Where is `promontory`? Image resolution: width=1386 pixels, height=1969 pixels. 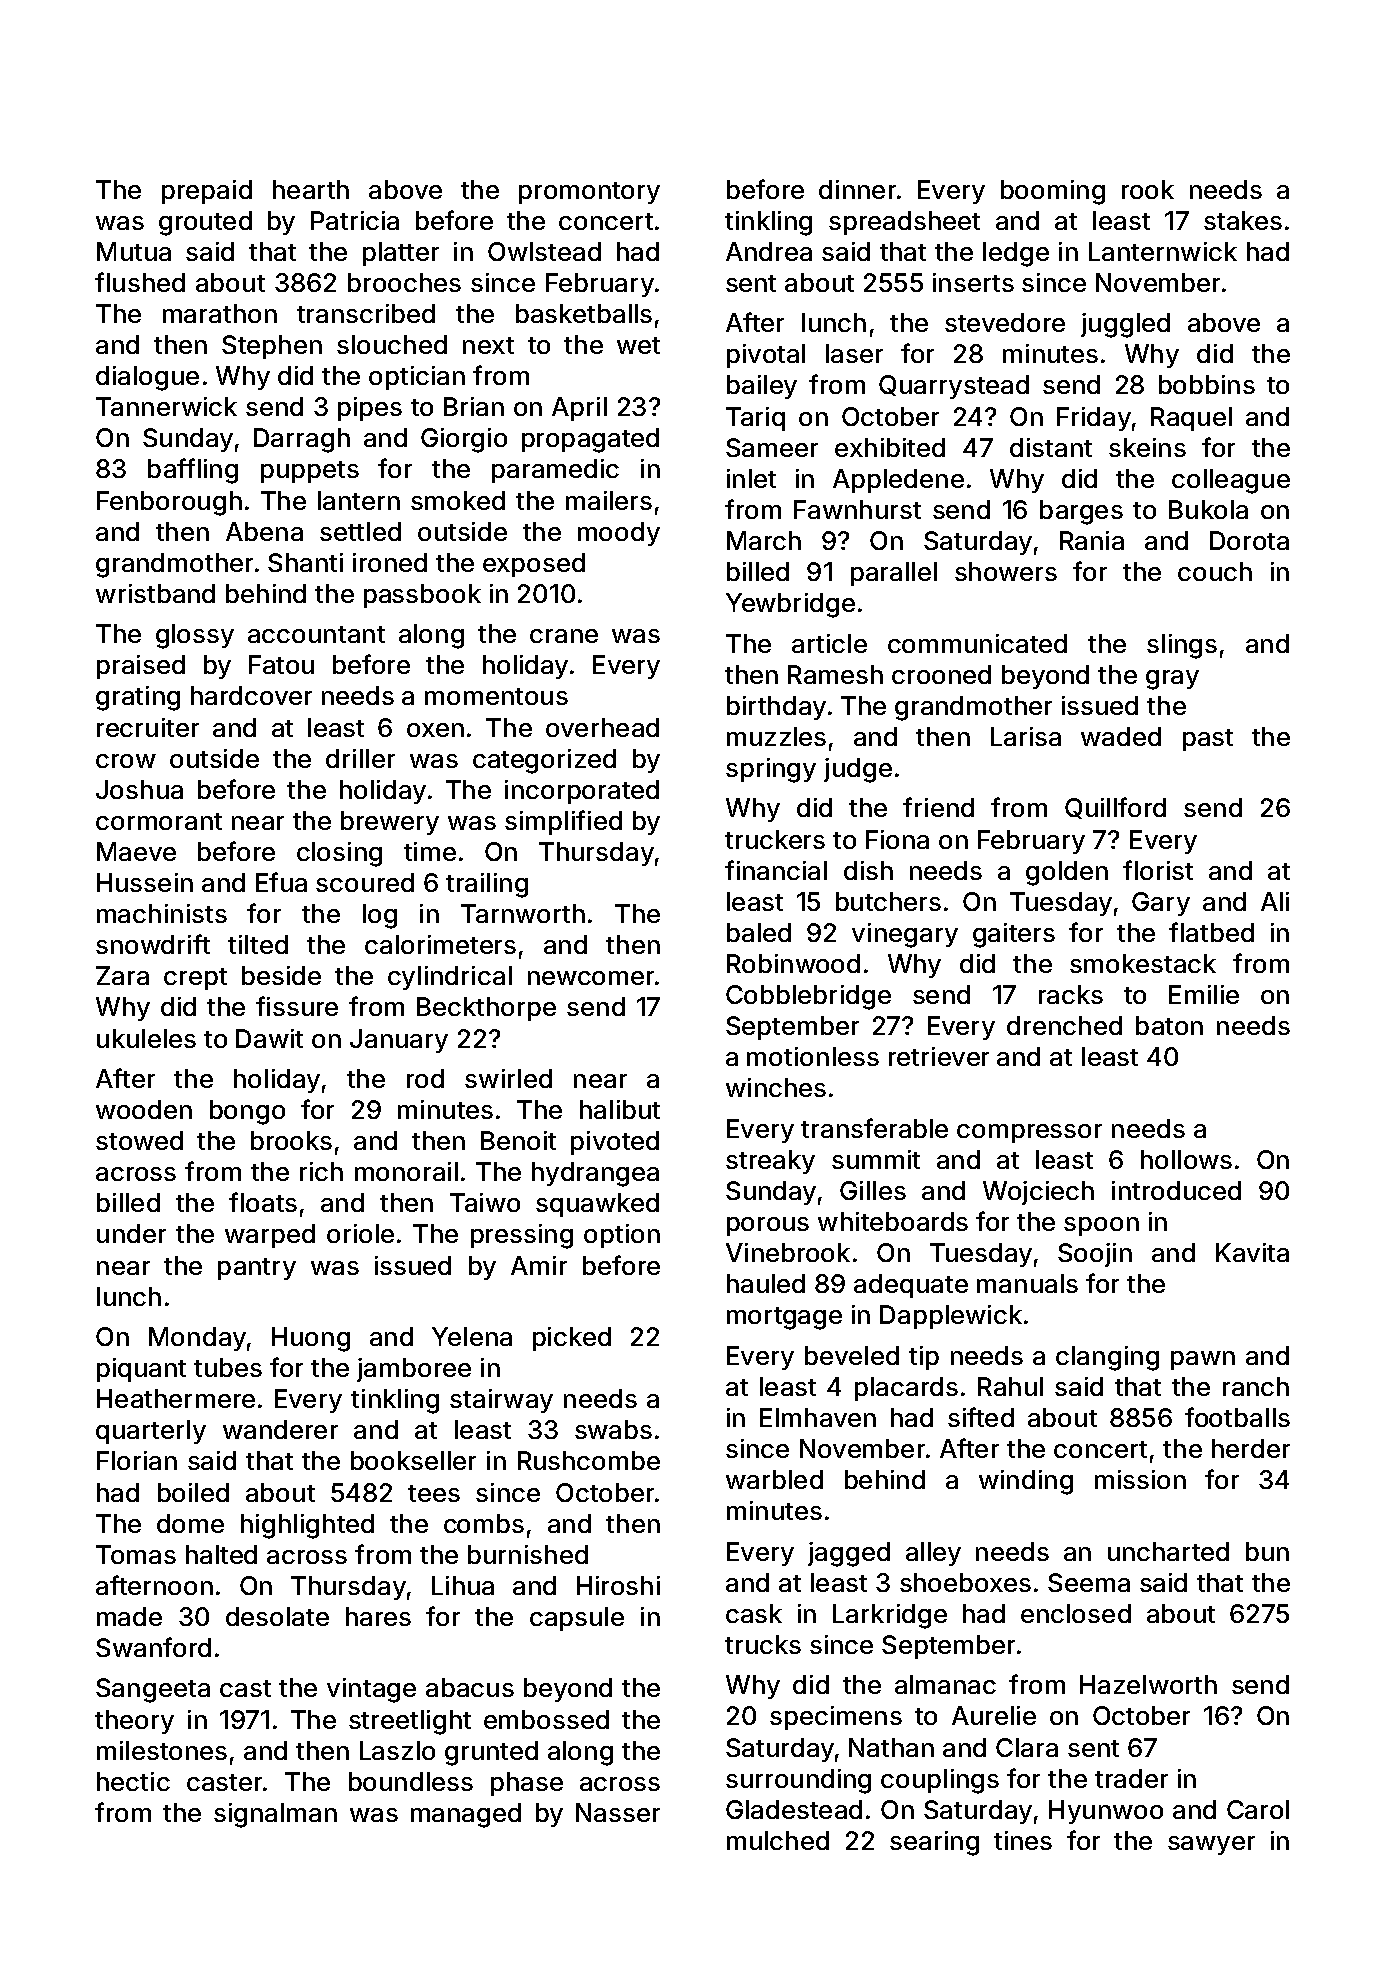
promontory is located at coordinates (589, 193).
